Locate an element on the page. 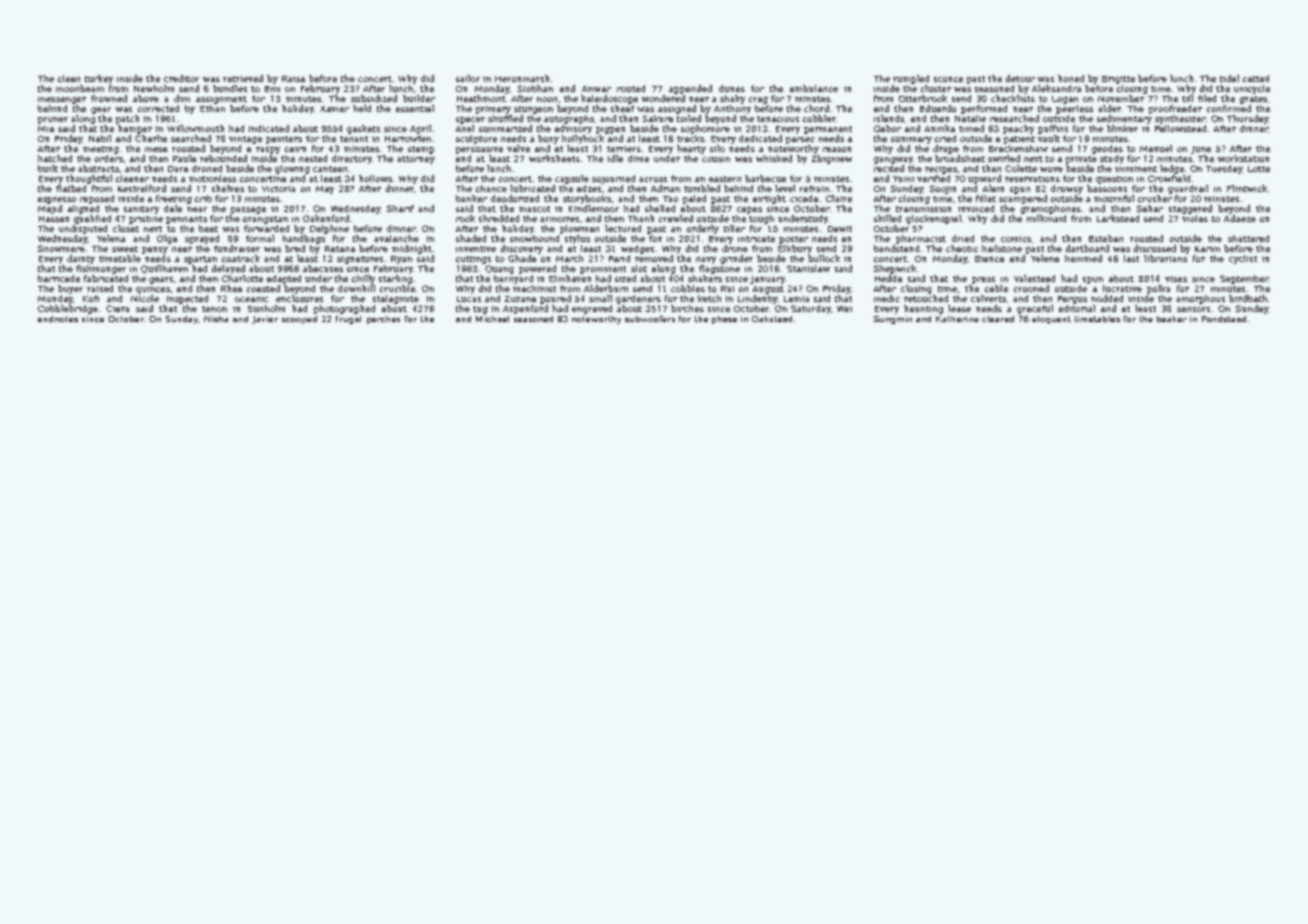 This document has width=1308, height=924. shattered is located at coordinates (1248, 238).
